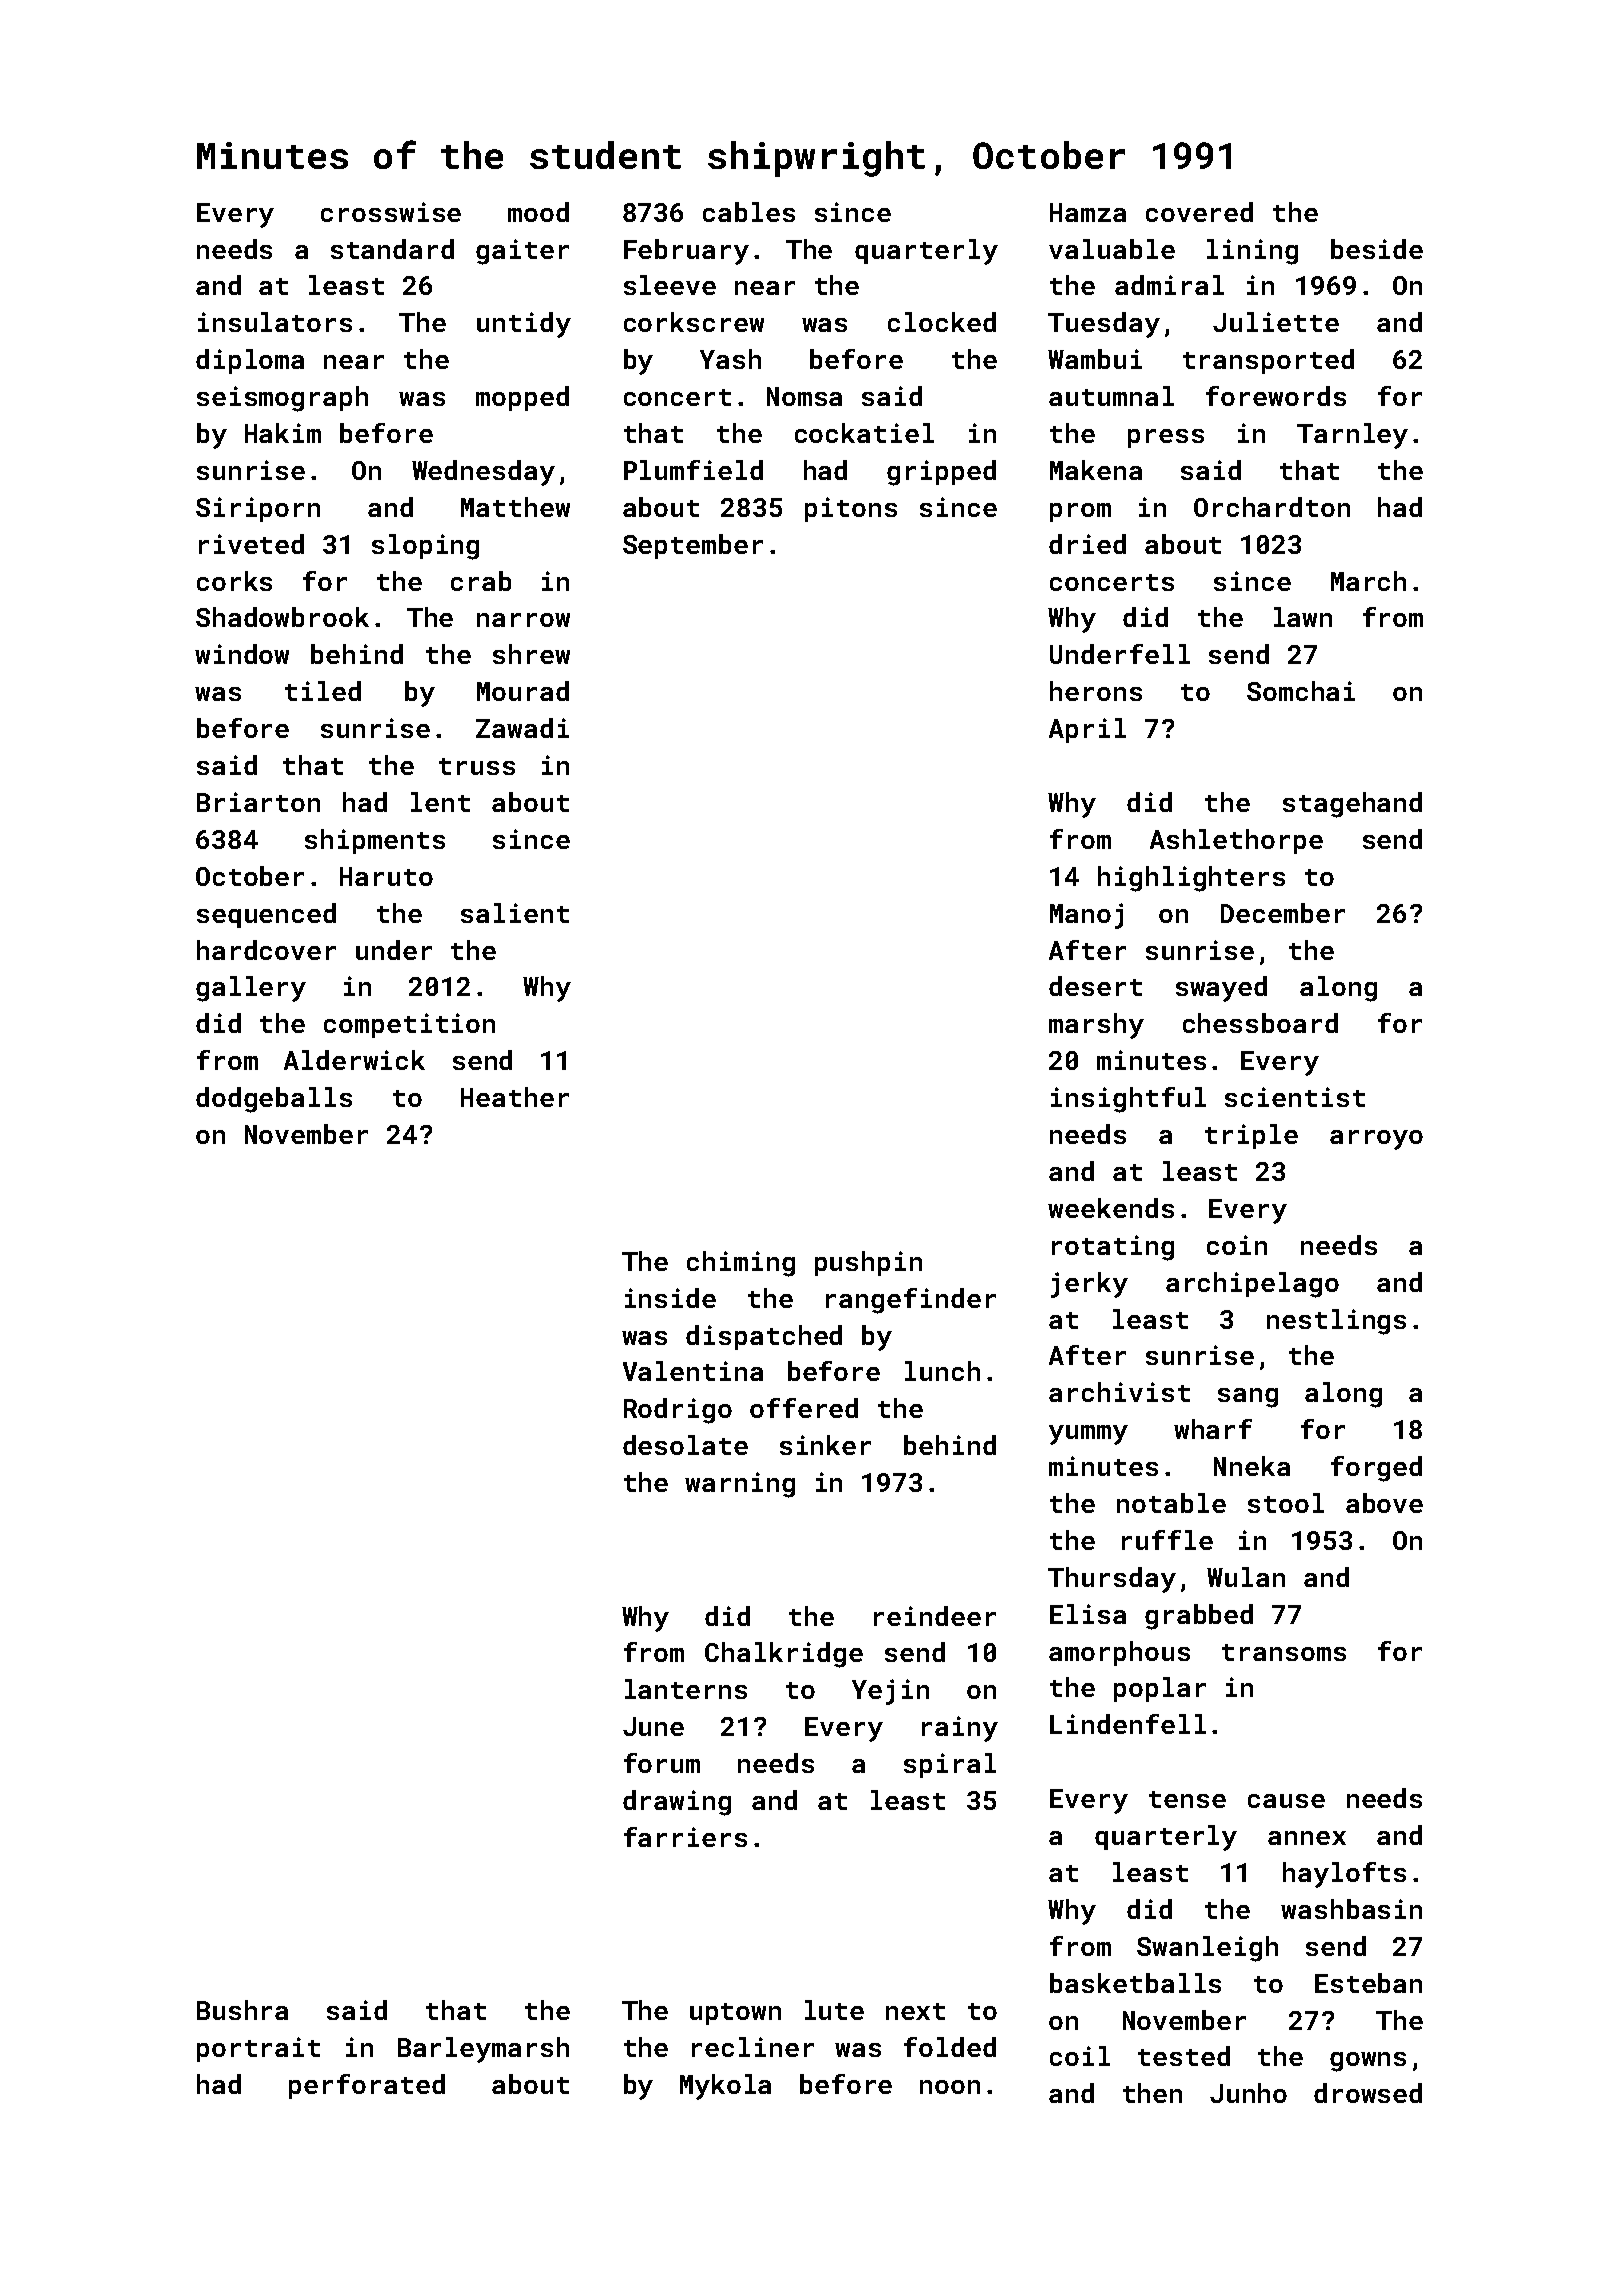 This page has height=2292, width=1620. Describe the element at coordinates (1199, 212) in the page. I see `covered` at that location.
